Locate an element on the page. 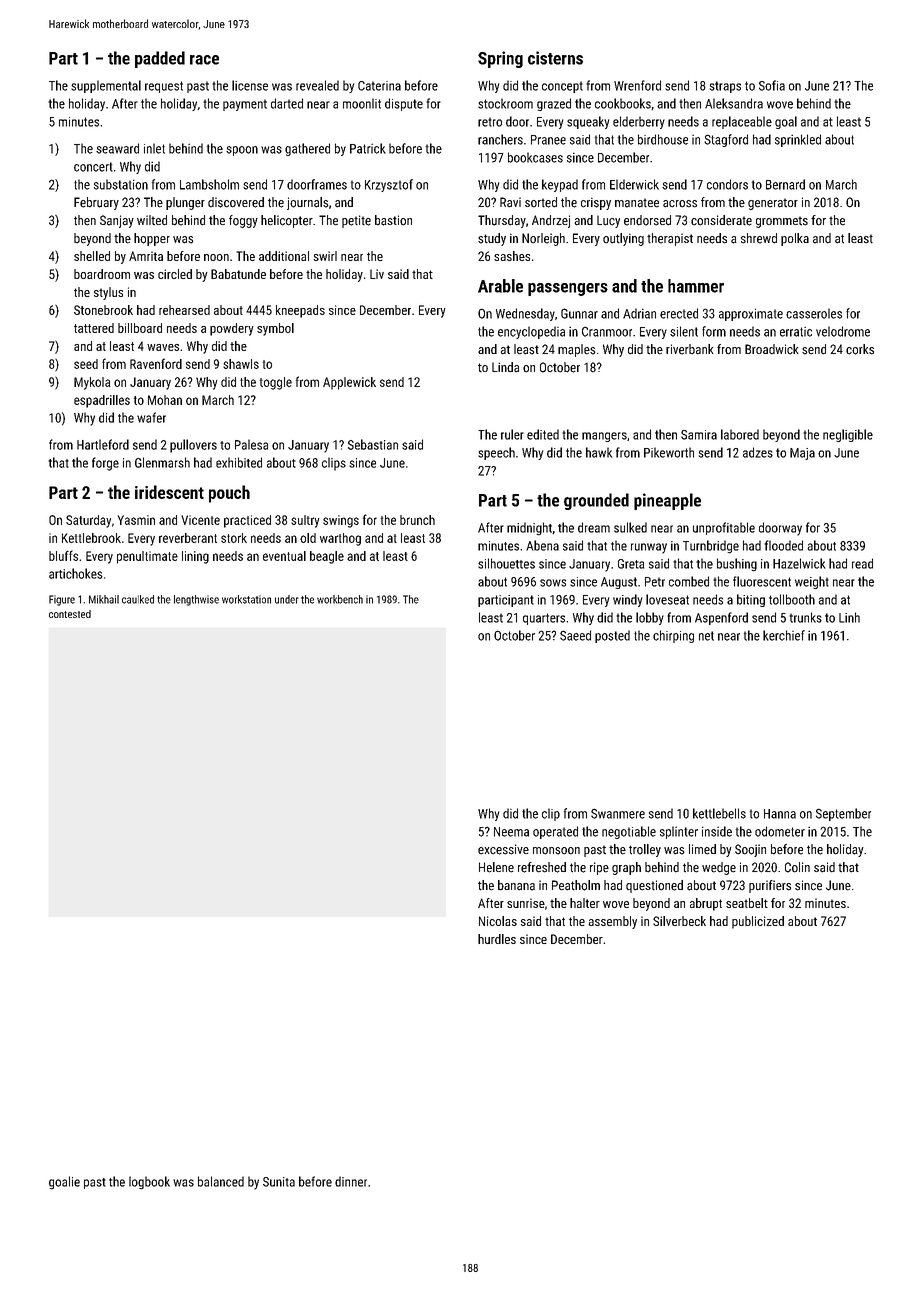 The height and width of the image is (1308, 924). dinner is located at coordinates (351, 1181).
